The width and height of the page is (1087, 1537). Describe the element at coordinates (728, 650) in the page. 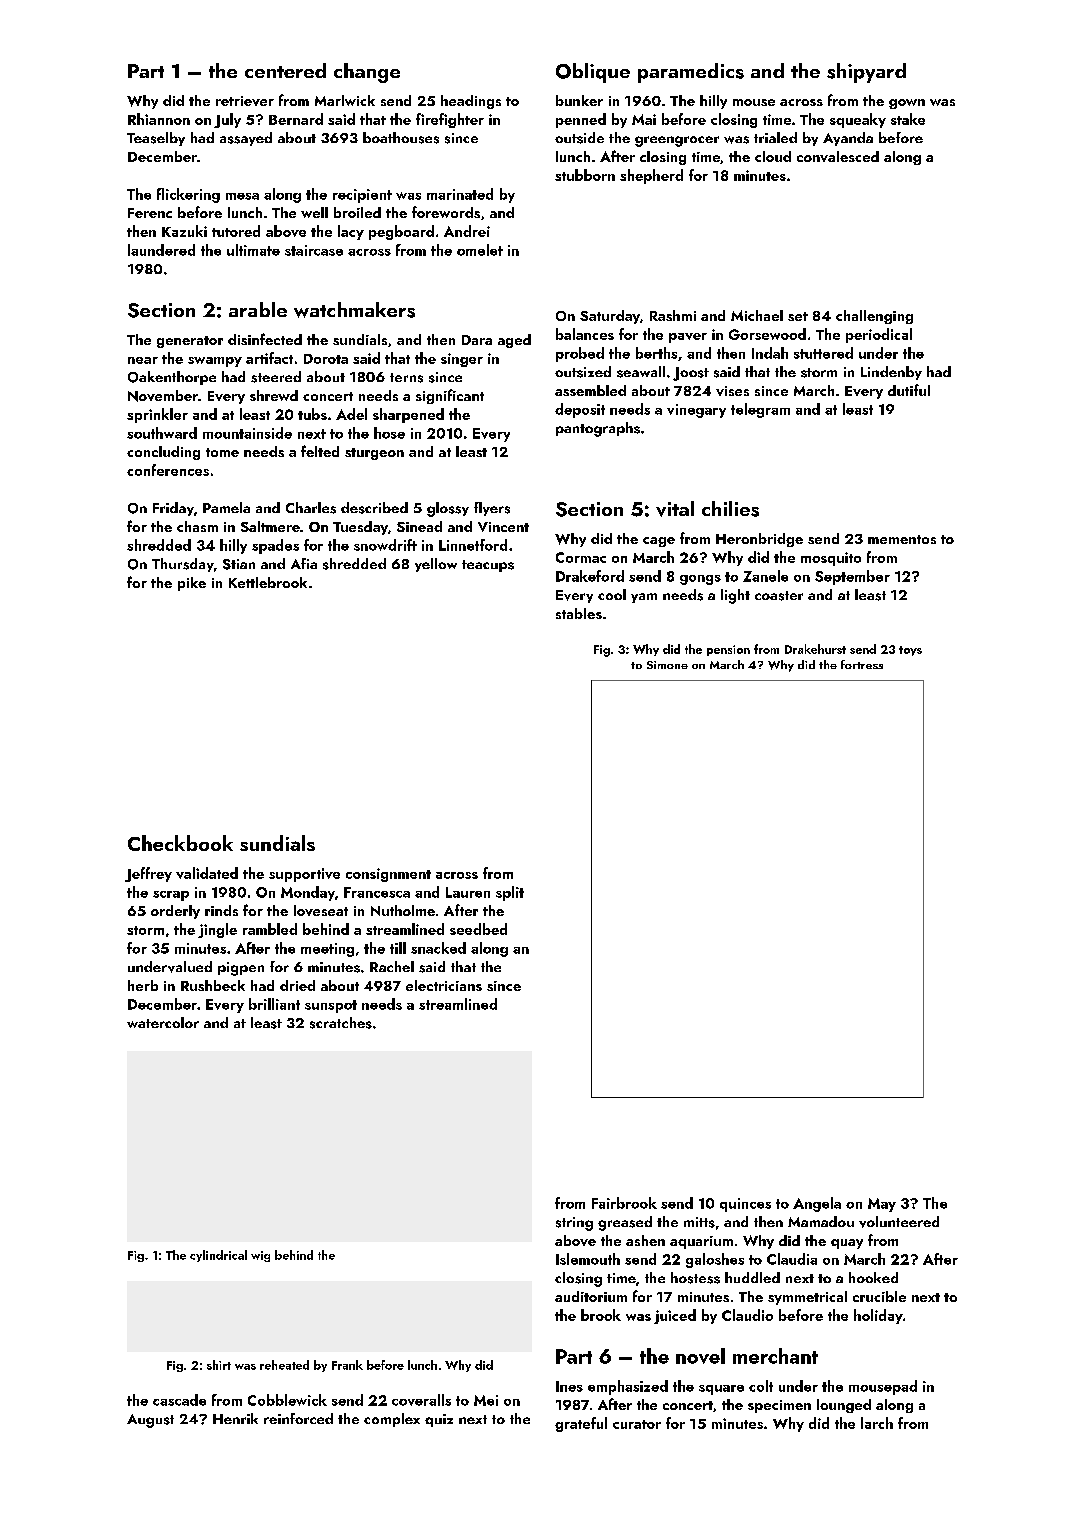

I see `pension` at that location.
